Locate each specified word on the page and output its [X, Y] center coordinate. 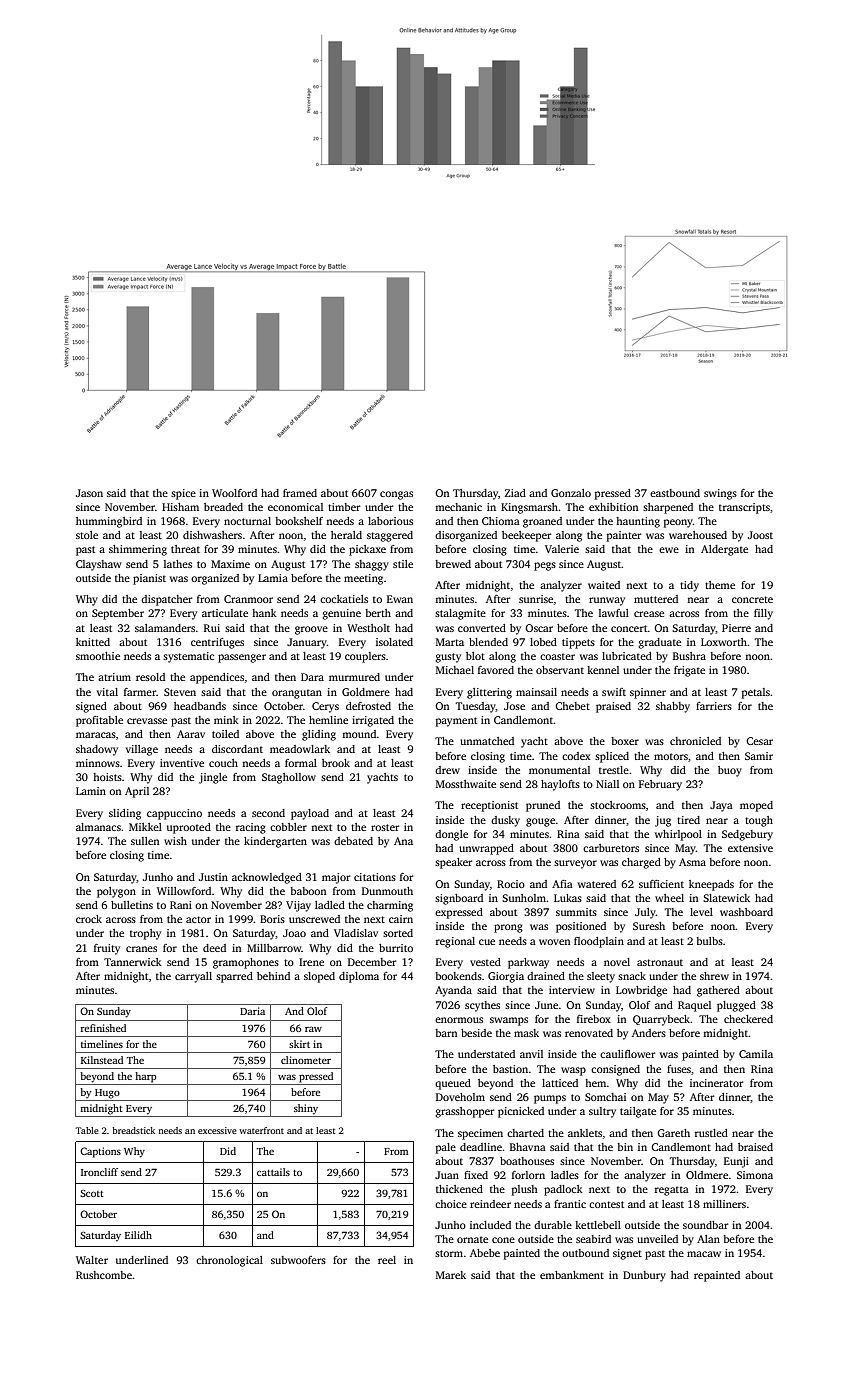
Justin [213, 877]
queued [453, 1084]
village [142, 750]
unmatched [487, 741]
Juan [447, 1175]
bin [625, 1147]
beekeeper [526, 536]
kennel [603, 670]
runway [607, 601]
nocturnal [247, 521]
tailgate [638, 1112]
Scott [92, 1193]
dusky [505, 821]
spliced [612, 757]
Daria [252, 1011]
